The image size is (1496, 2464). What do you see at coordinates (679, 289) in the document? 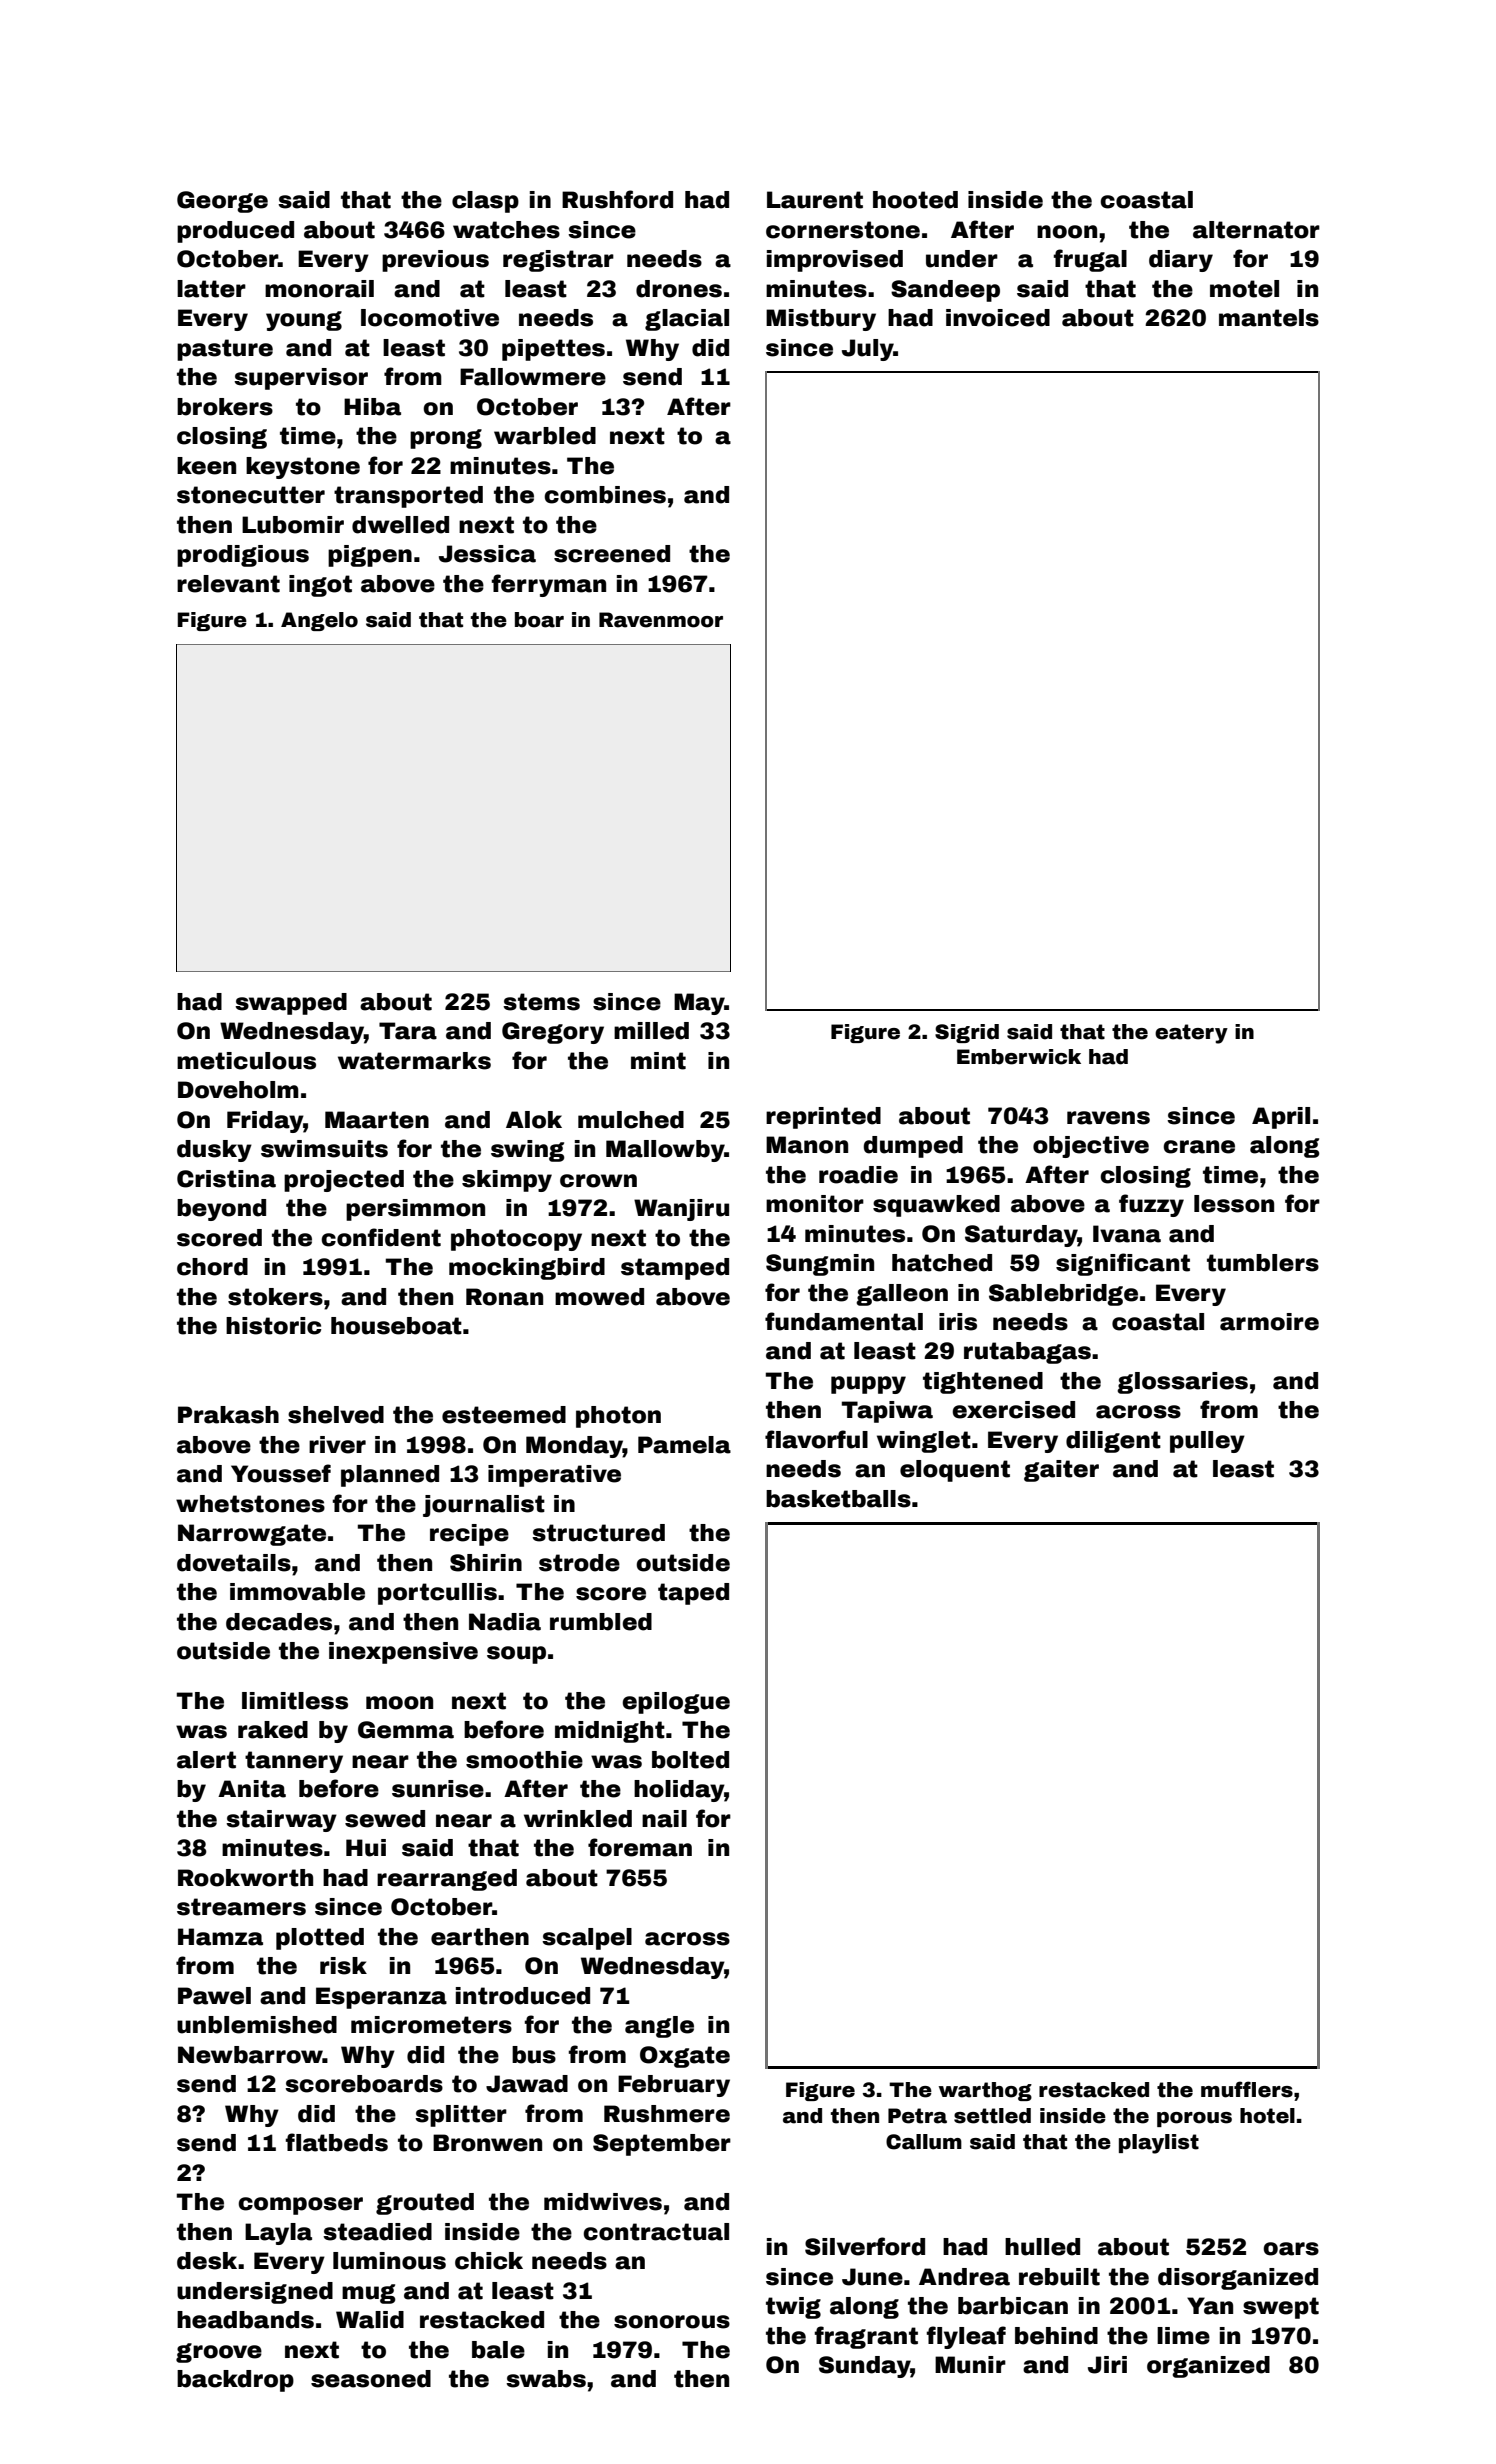
I see `drones` at bounding box center [679, 289].
